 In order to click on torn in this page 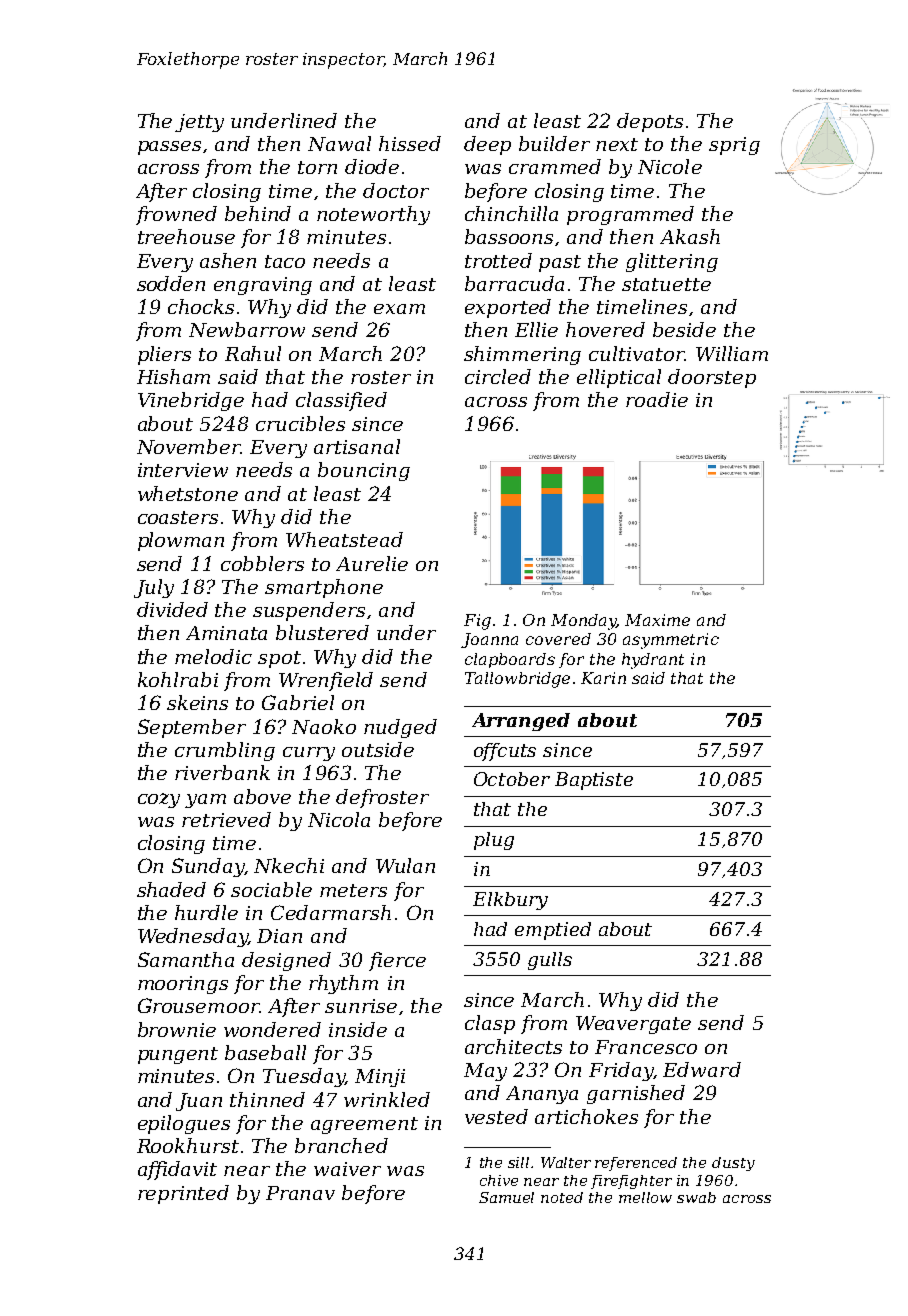, I will do `click(317, 167)`.
